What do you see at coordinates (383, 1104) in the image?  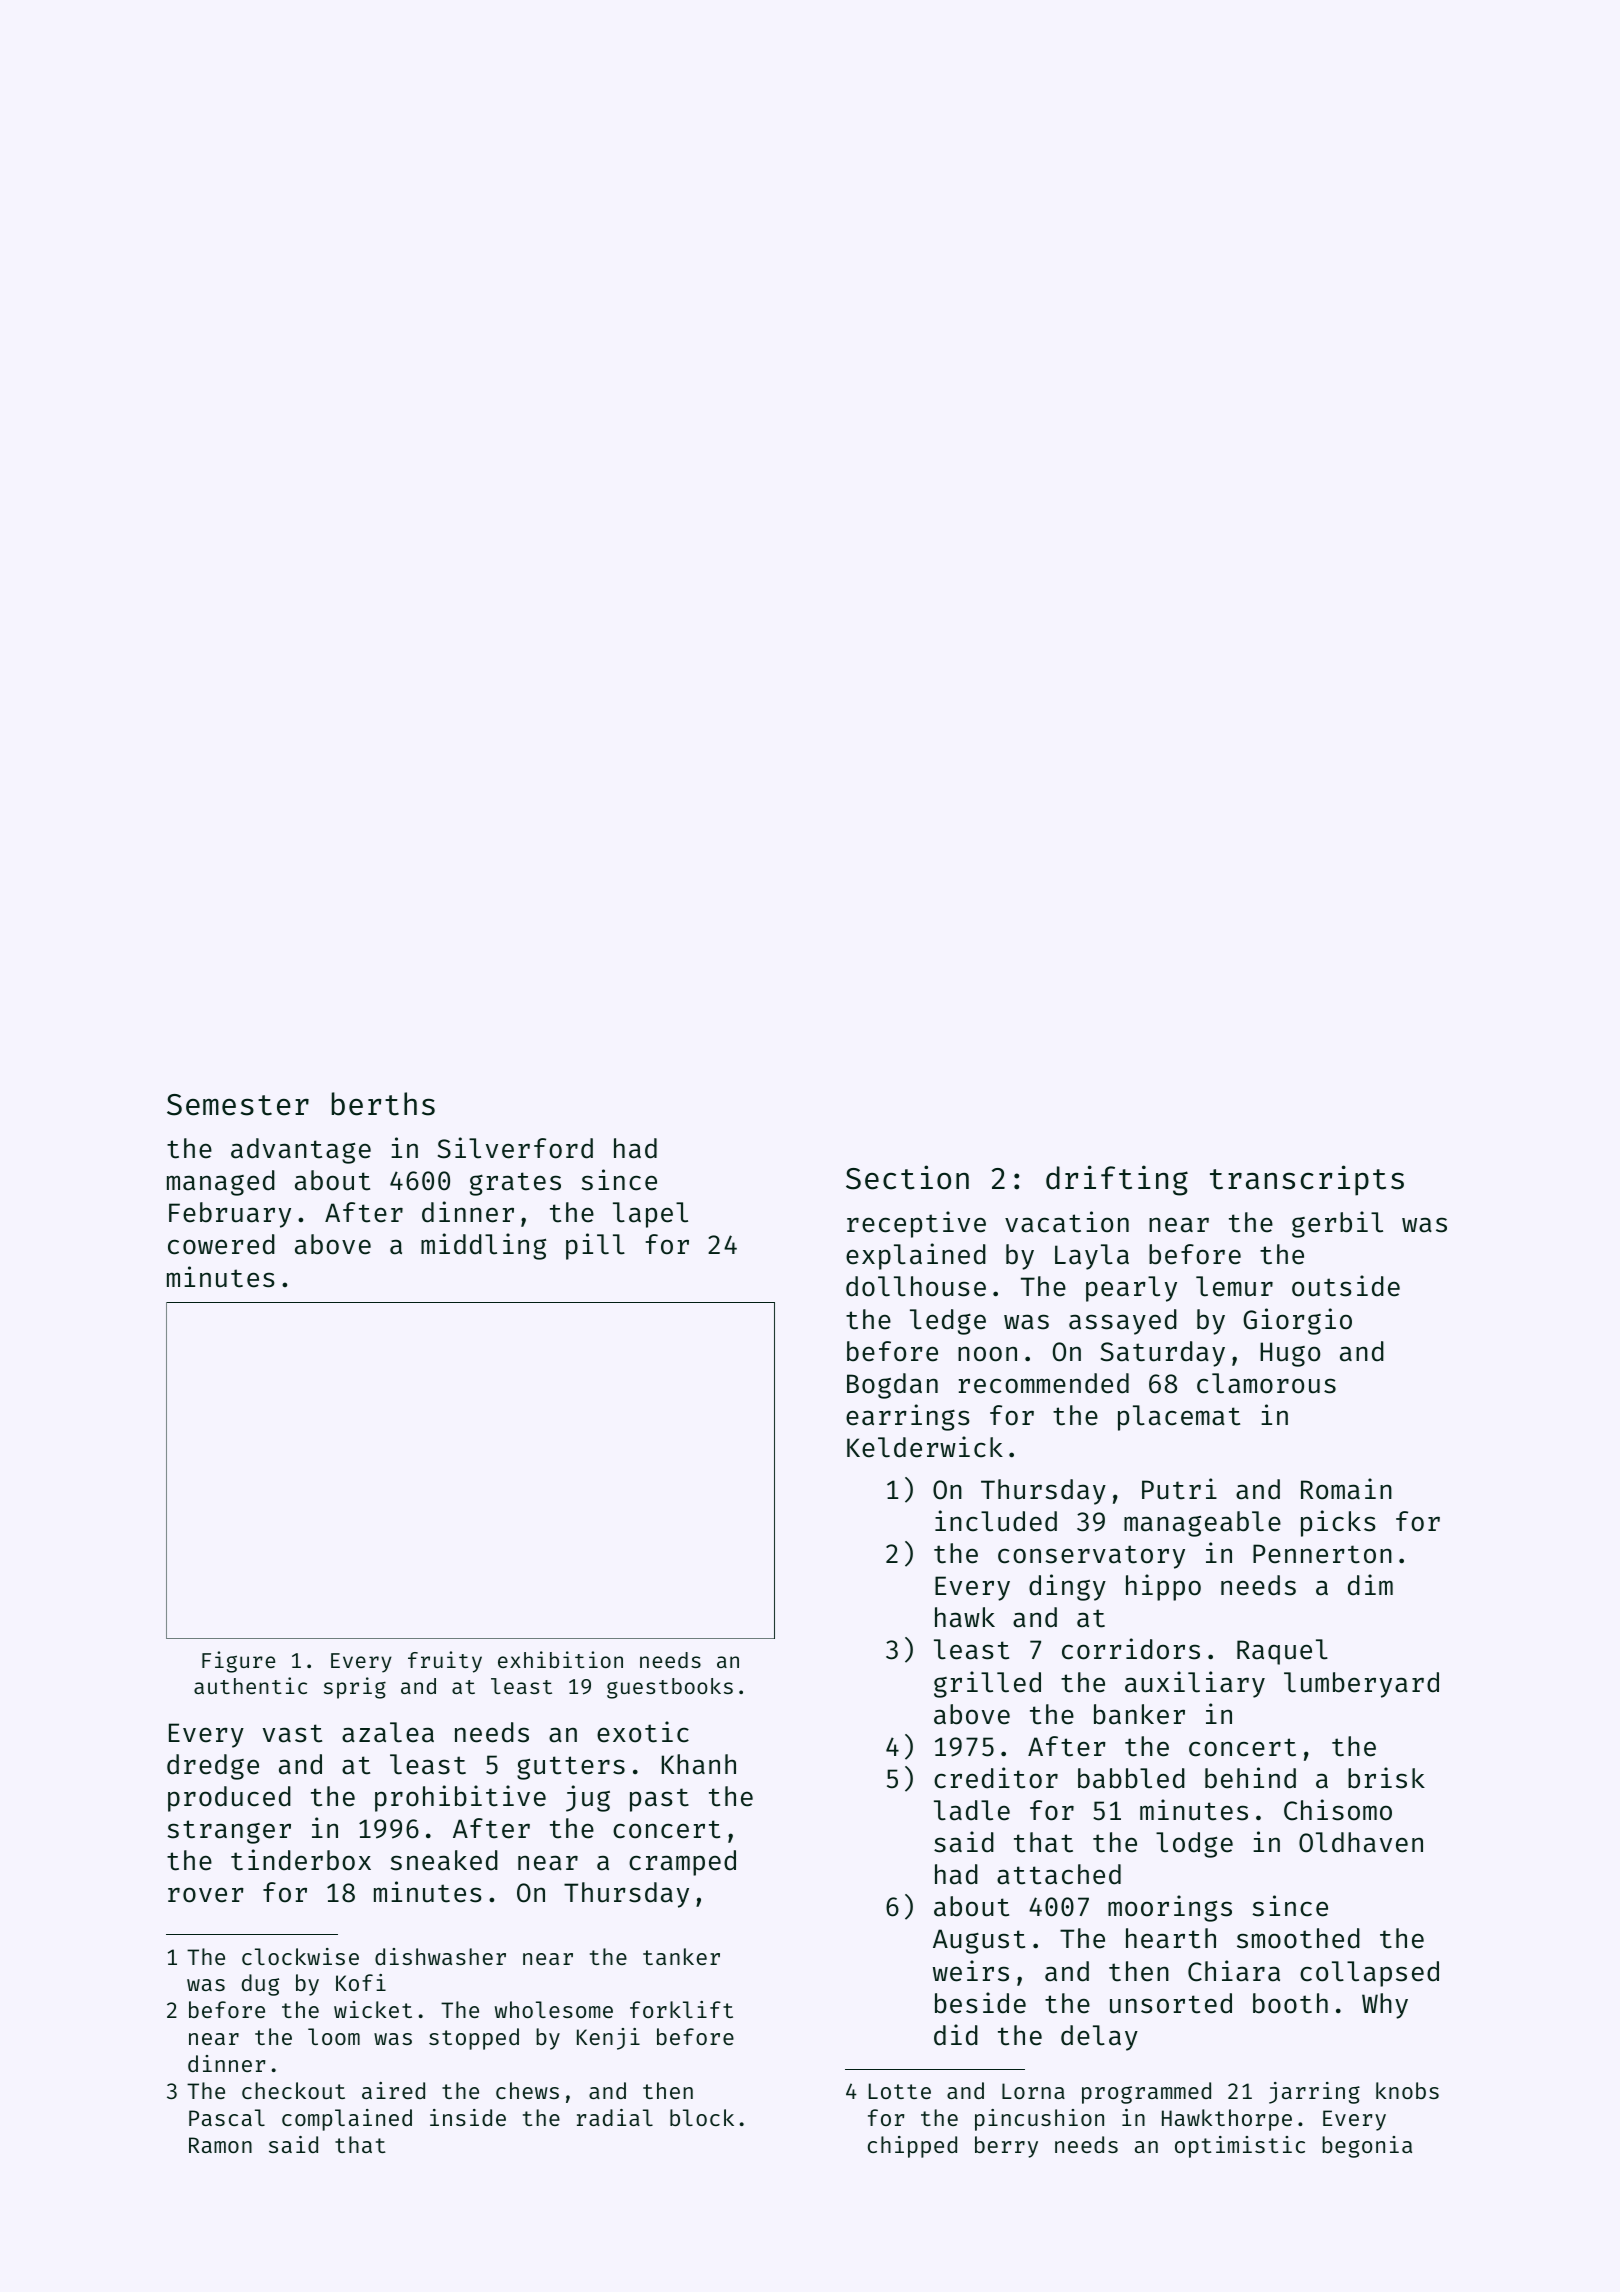 I see `berths` at bounding box center [383, 1104].
